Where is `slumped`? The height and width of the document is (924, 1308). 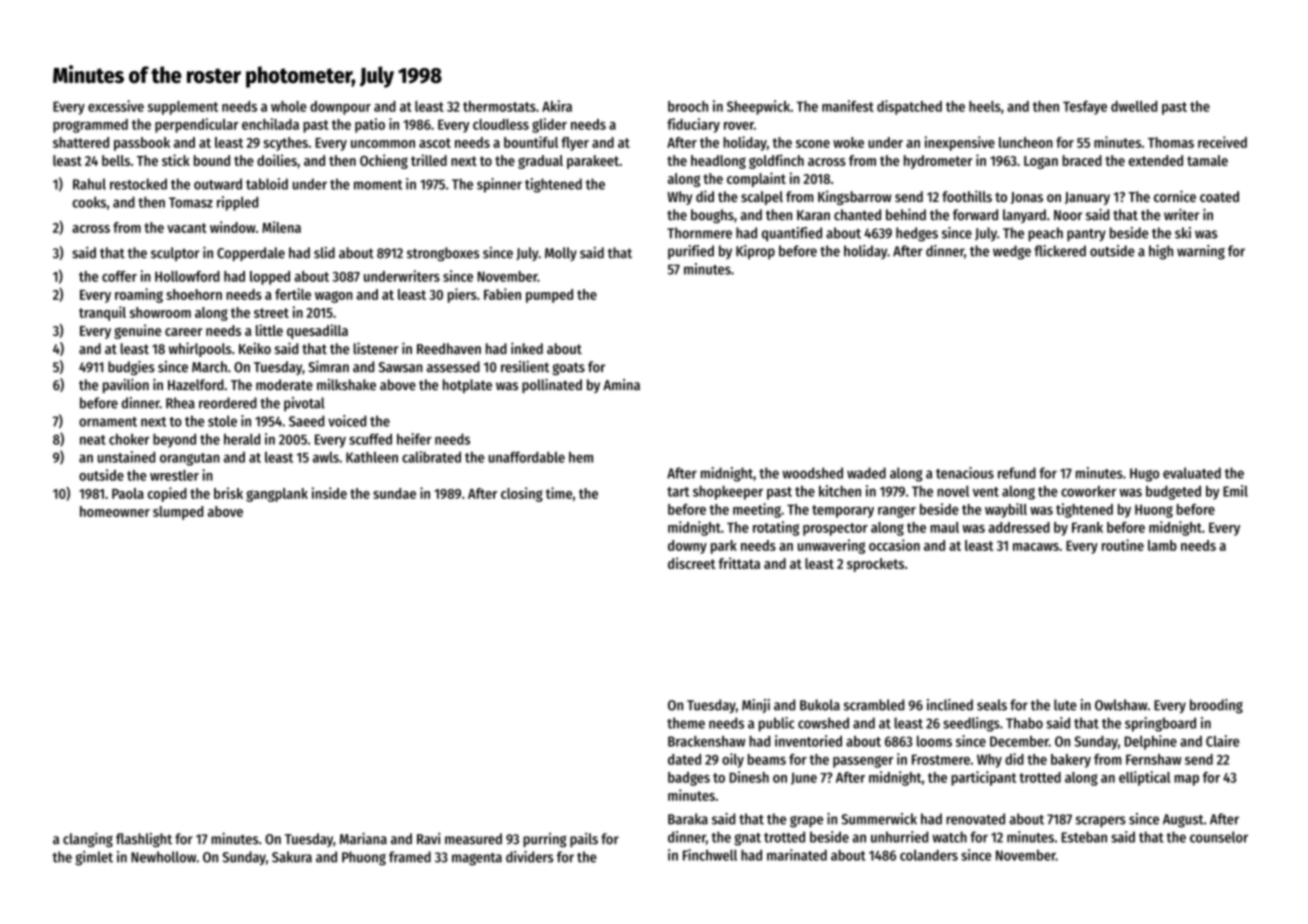
slumped is located at coordinates (178, 513).
